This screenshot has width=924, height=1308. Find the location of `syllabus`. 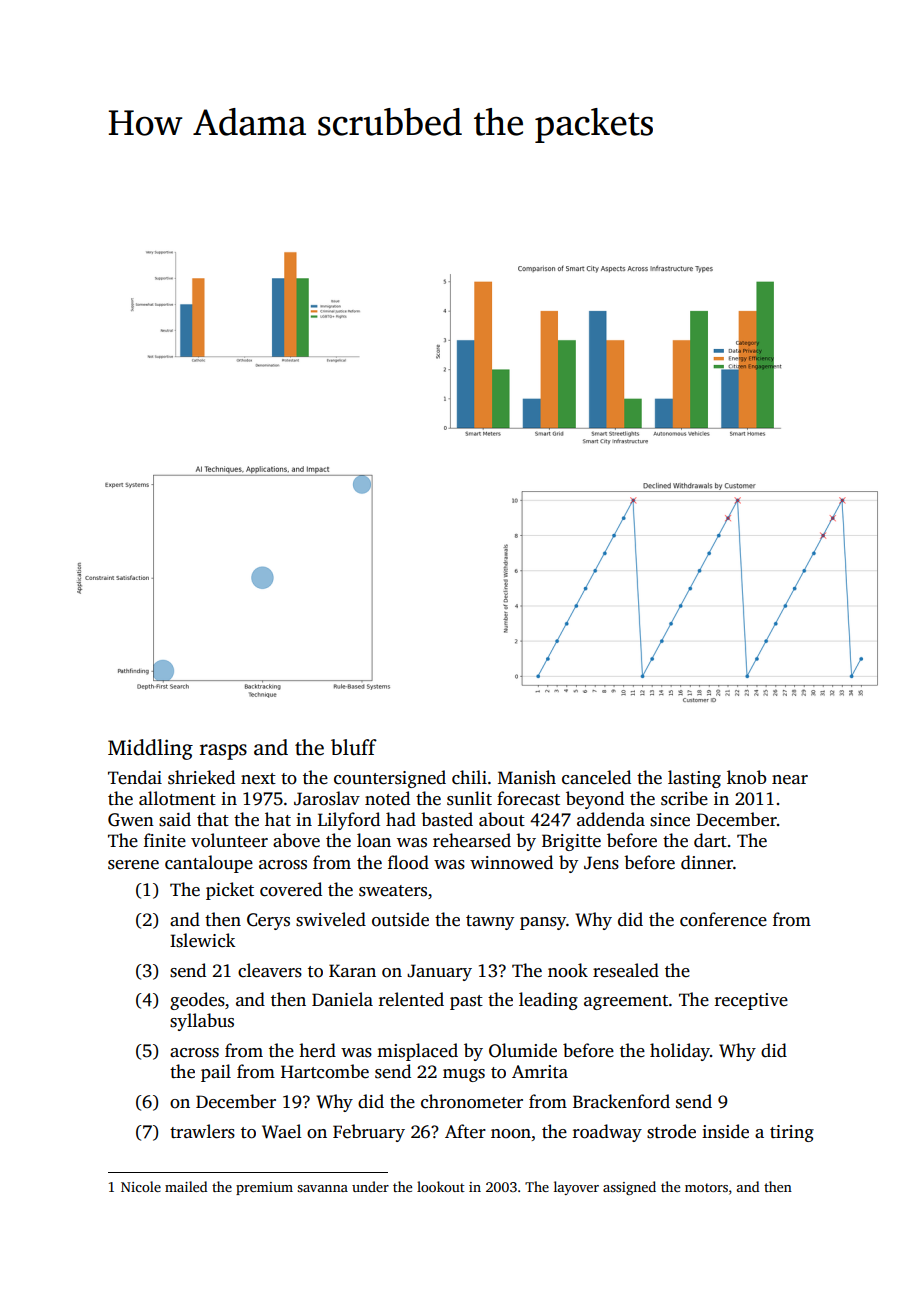

syllabus is located at coordinates (202, 1022).
